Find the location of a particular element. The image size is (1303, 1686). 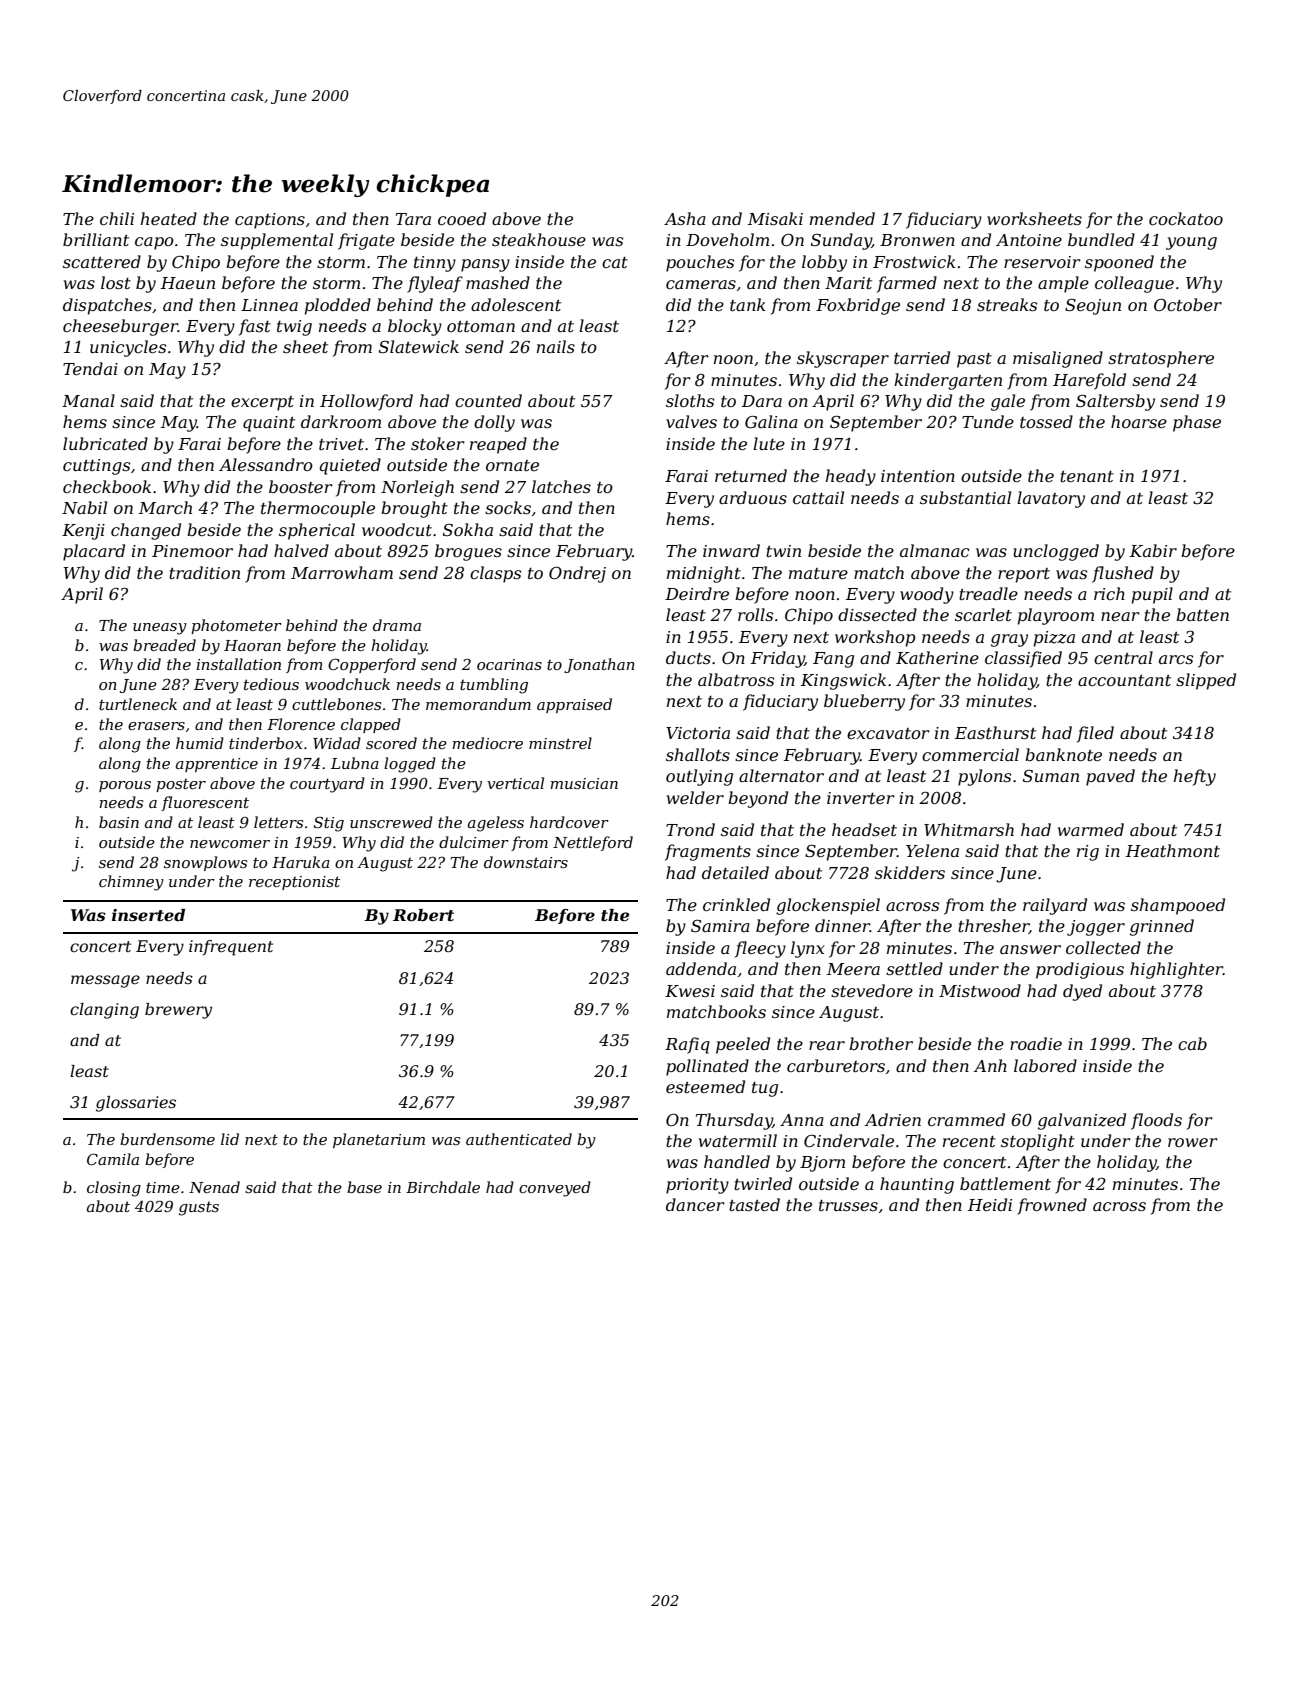

installation is located at coordinates (239, 664).
